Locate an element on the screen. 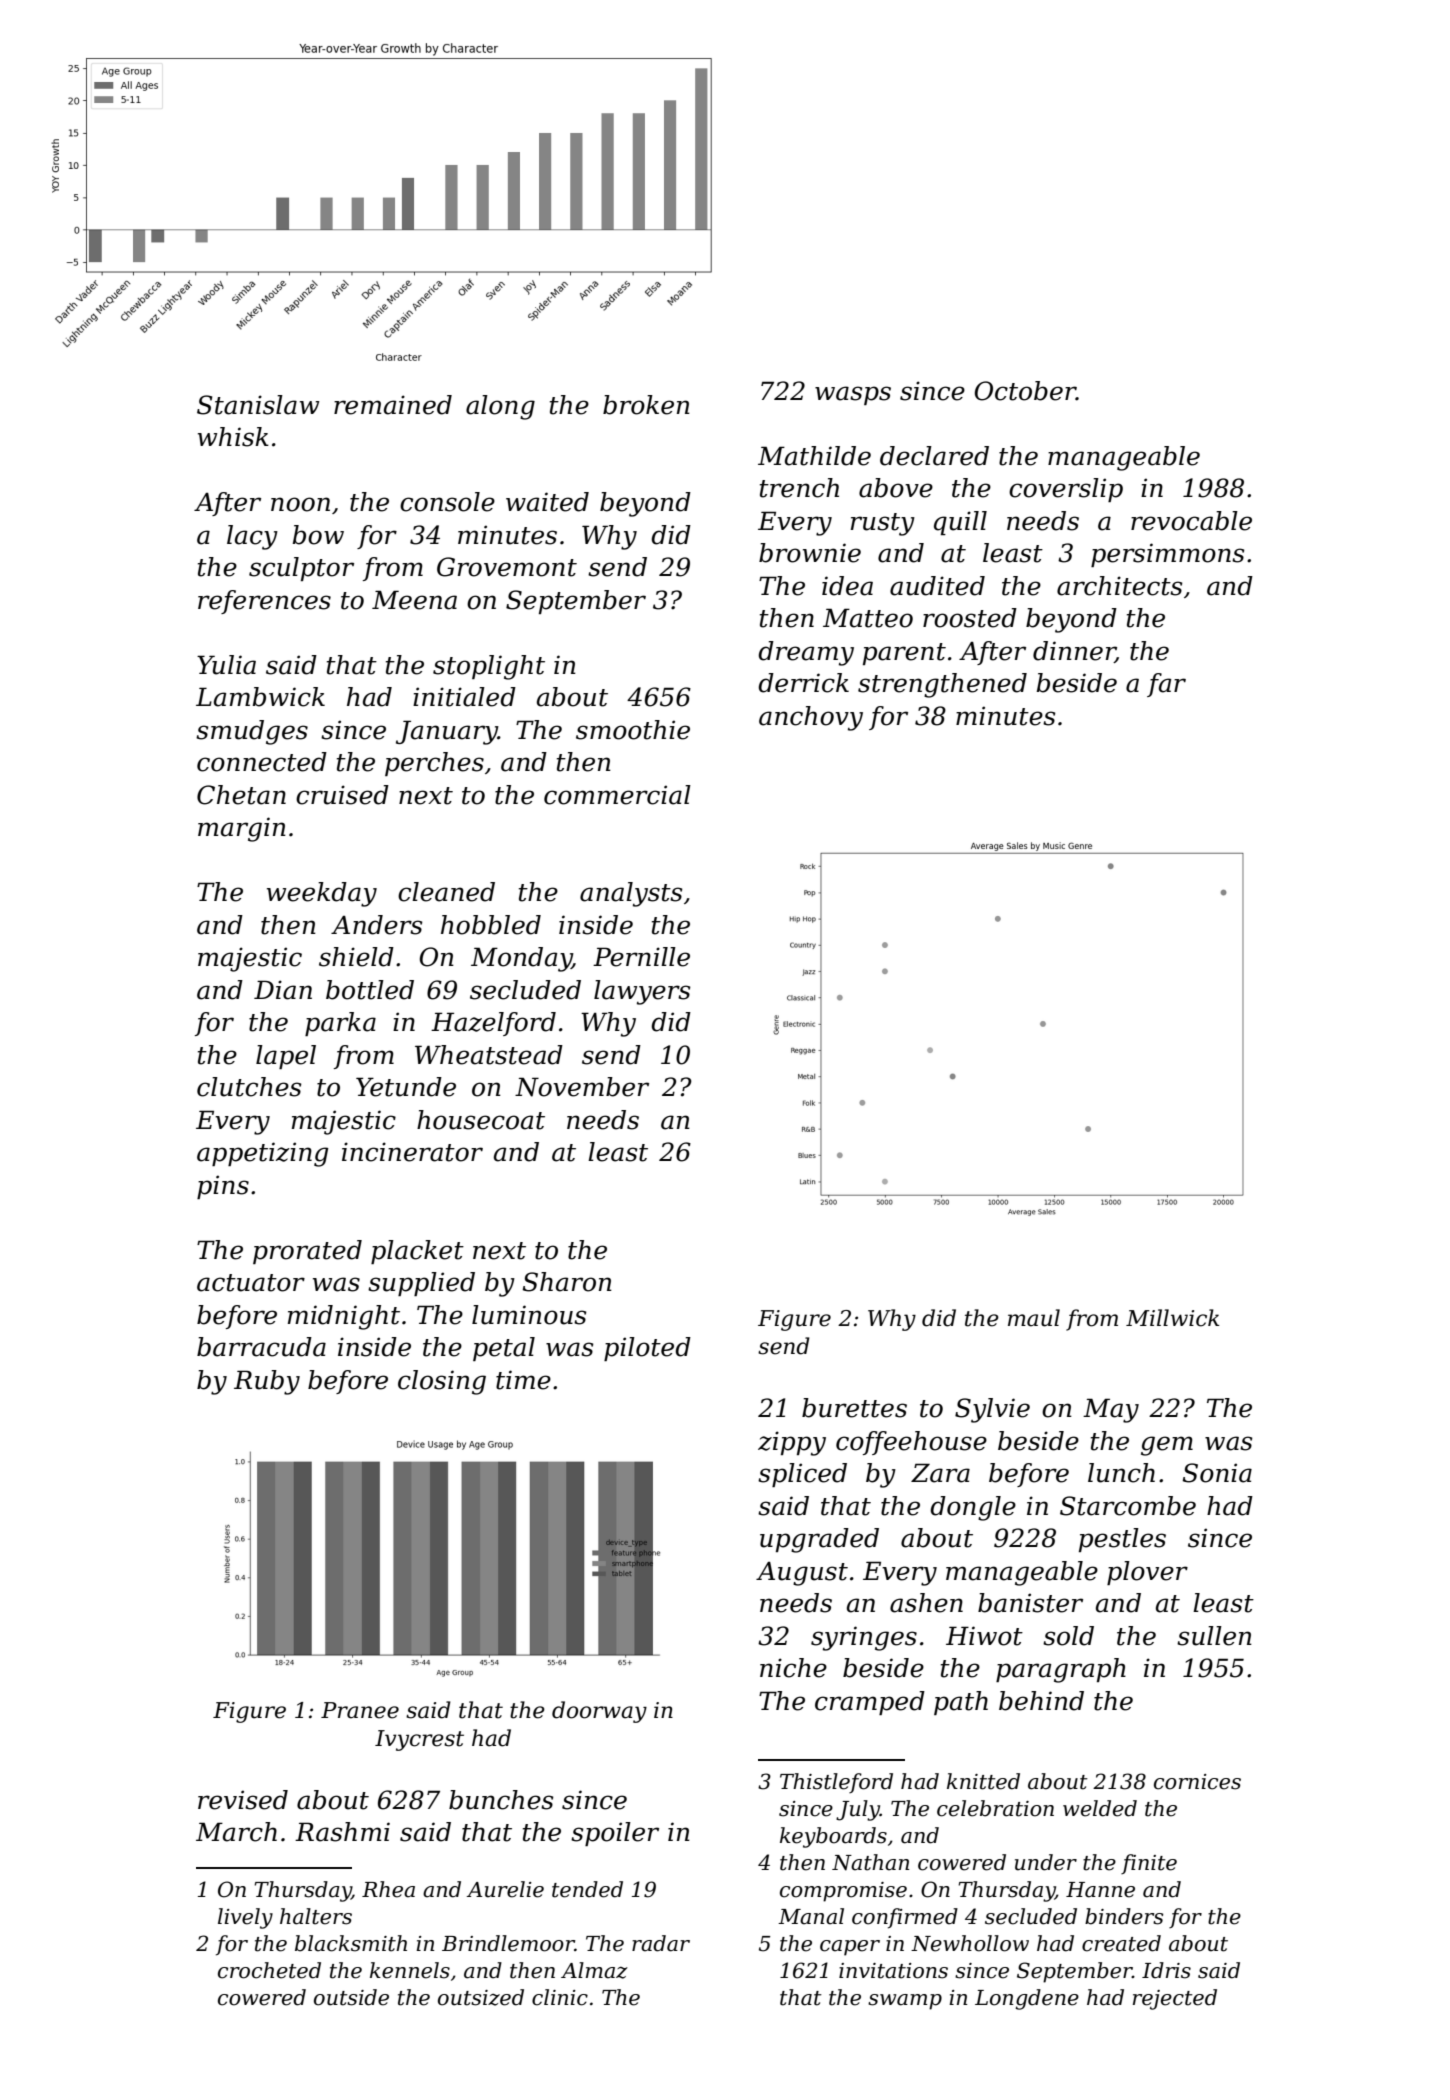 Image resolution: width=1450 pixels, height=2100 pixels. Stanislaw is located at coordinates (258, 405).
